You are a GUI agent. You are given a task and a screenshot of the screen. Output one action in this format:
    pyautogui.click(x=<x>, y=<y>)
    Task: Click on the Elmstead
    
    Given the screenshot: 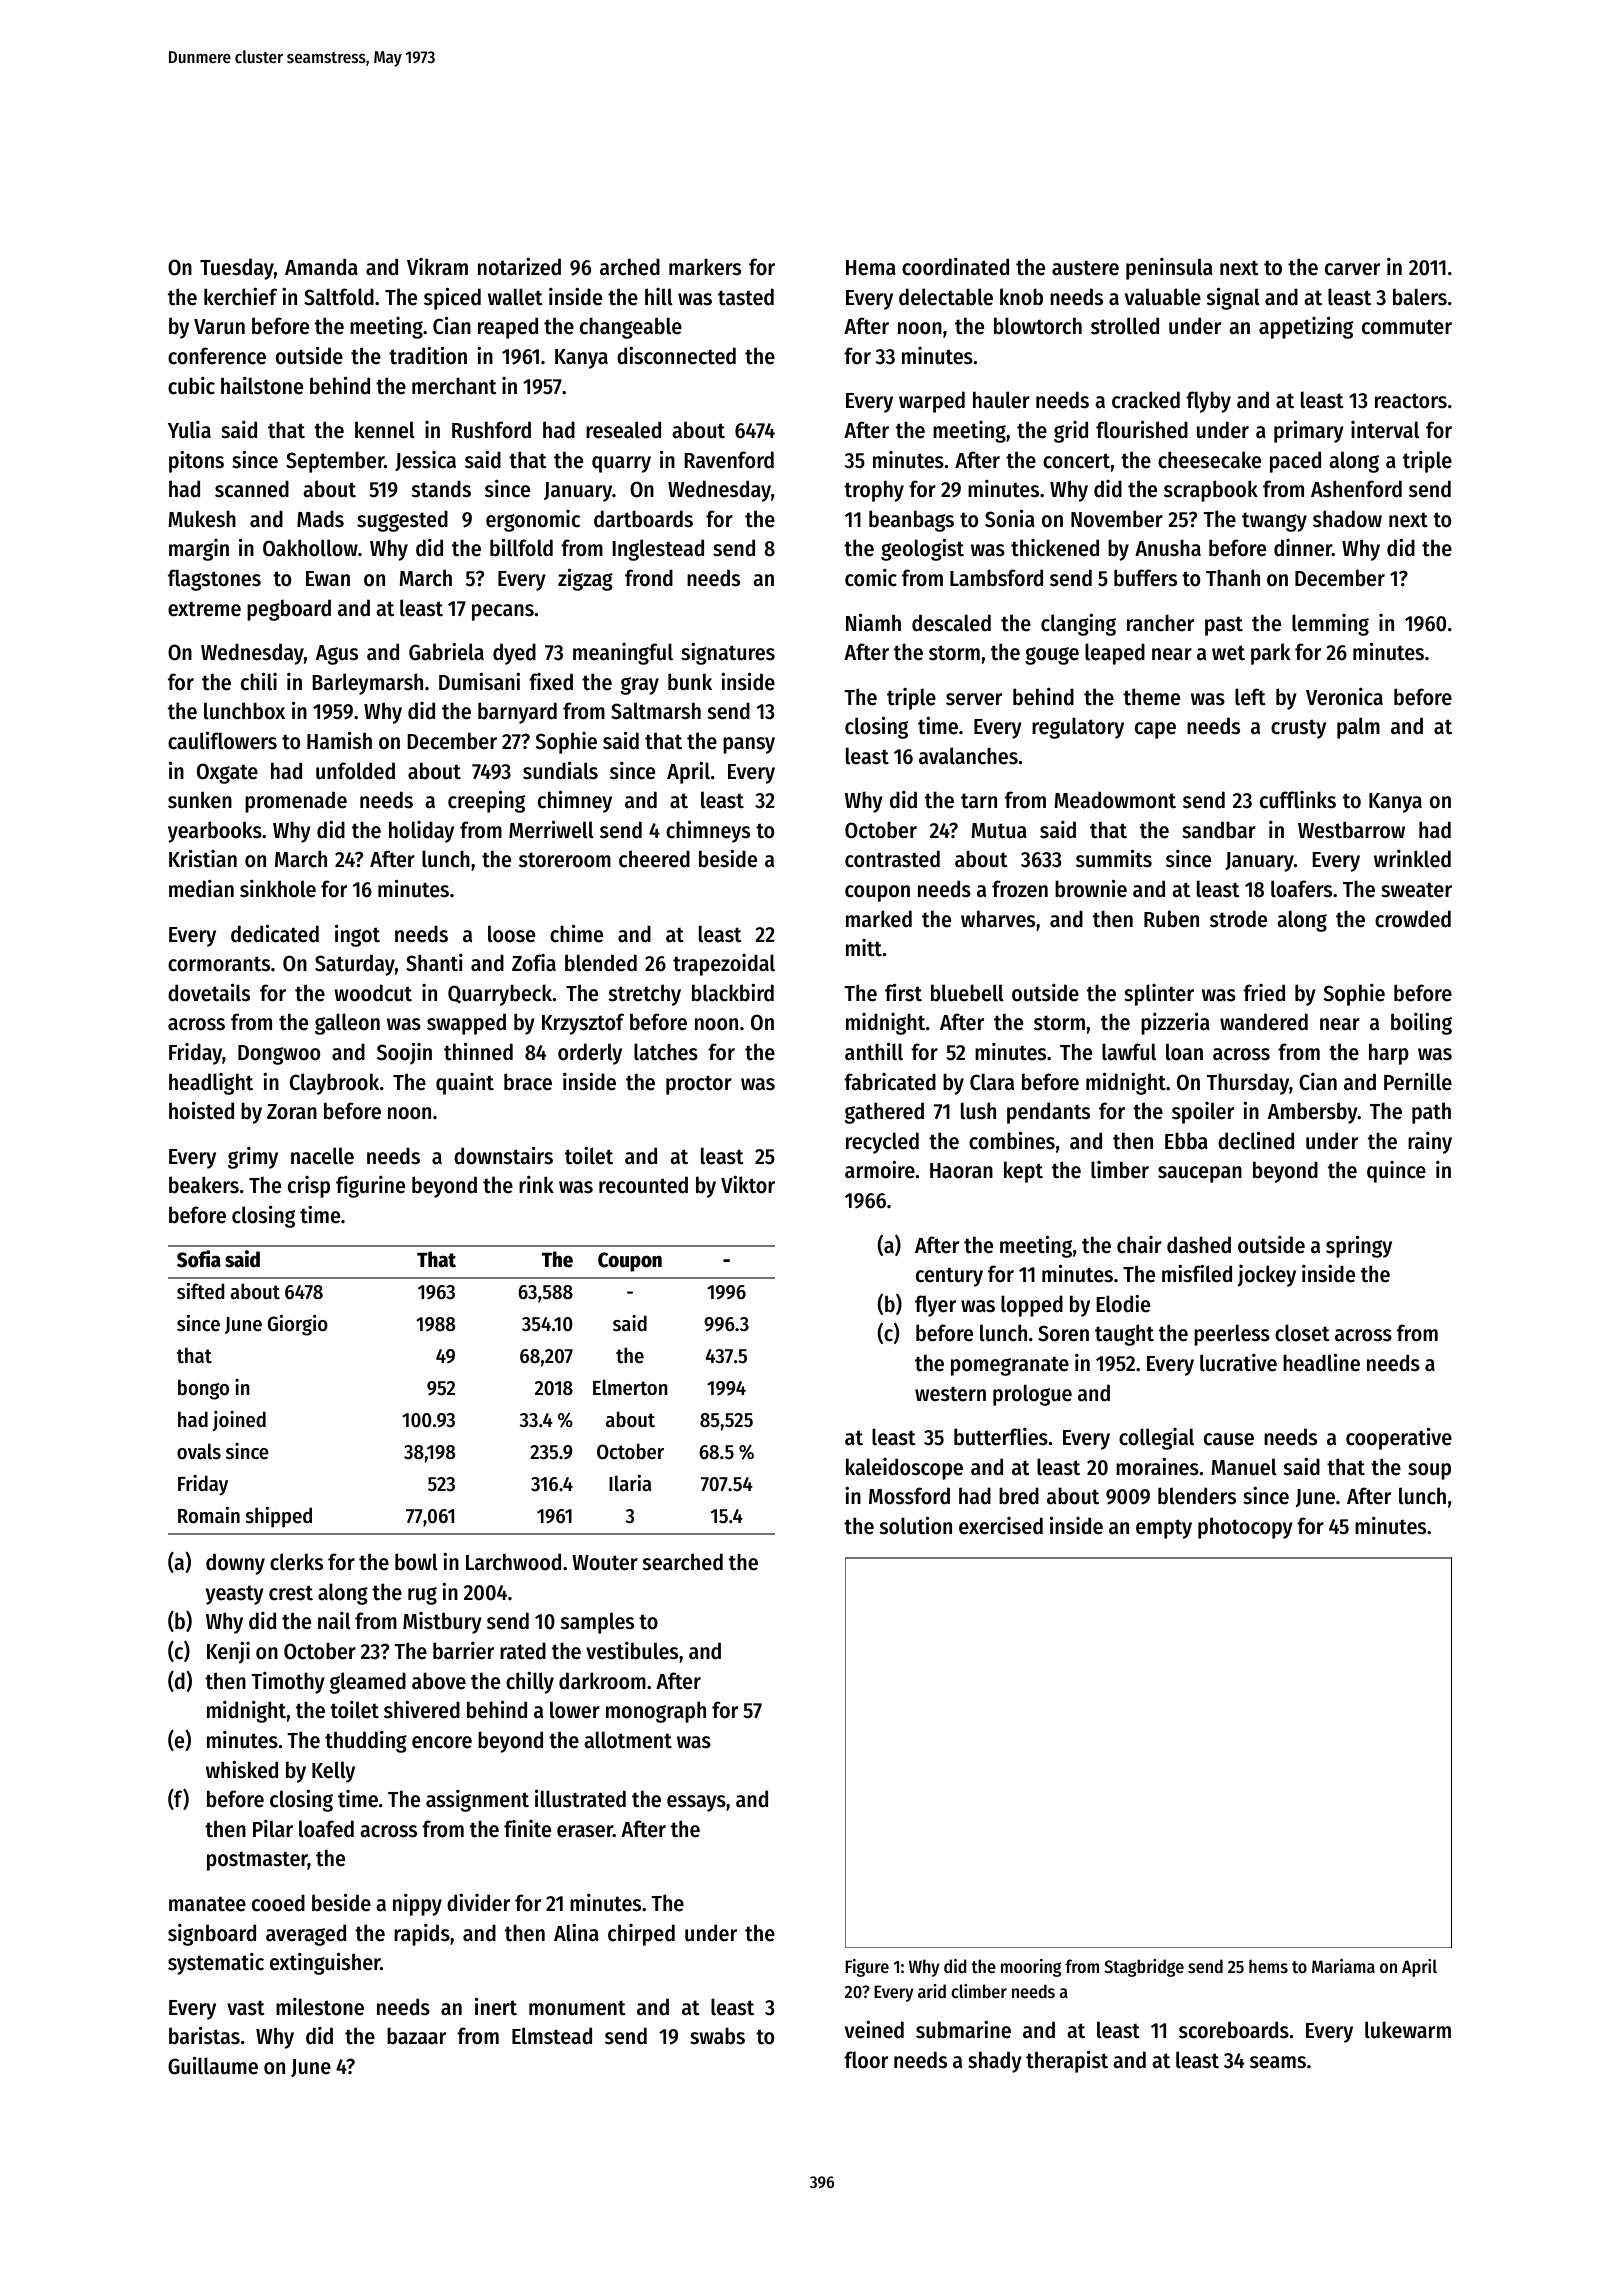 What is the action you would take?
    pyautogui.click(x=552, y=2036)
